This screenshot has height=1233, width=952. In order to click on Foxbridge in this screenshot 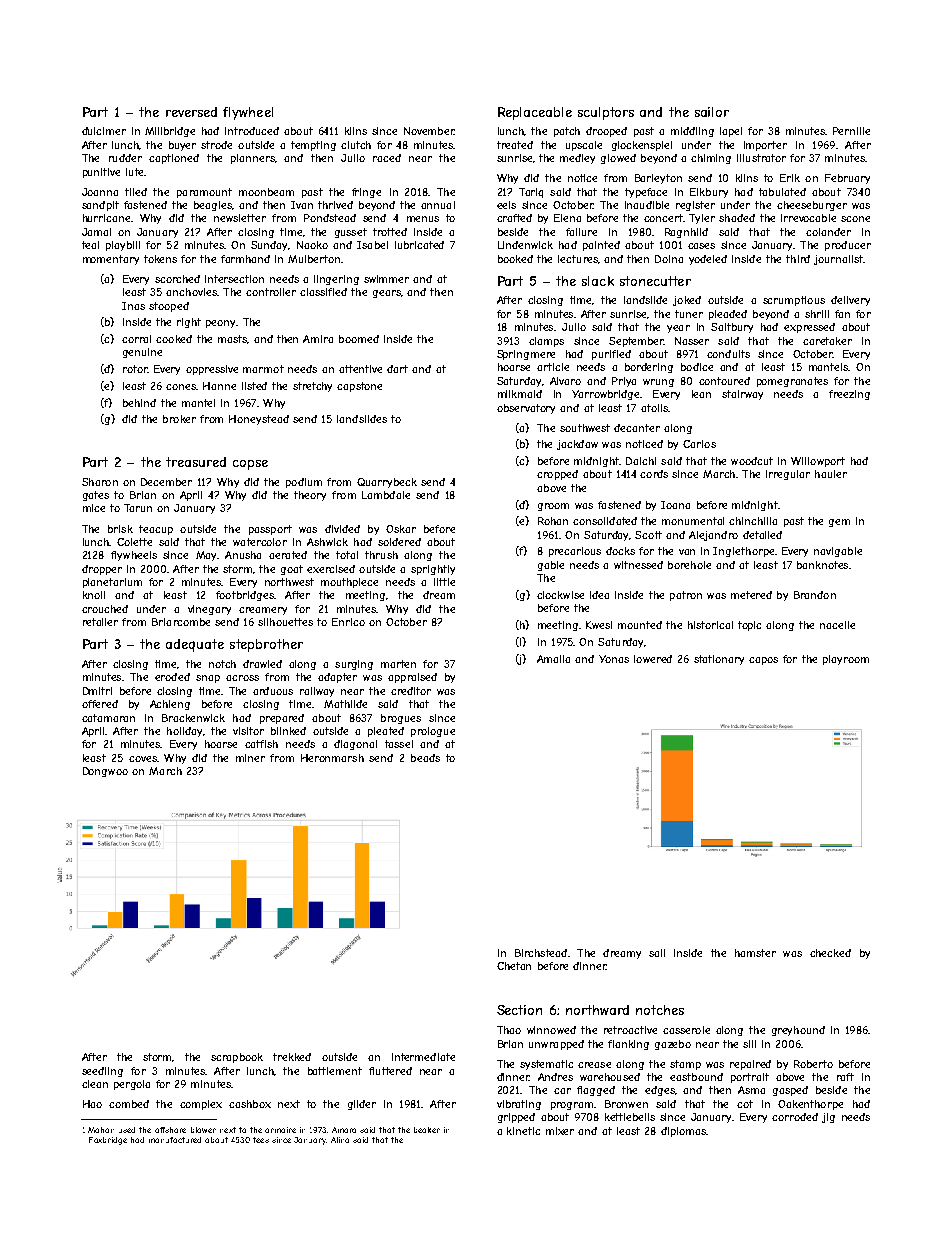, I will do `click(108, 1141)`.
